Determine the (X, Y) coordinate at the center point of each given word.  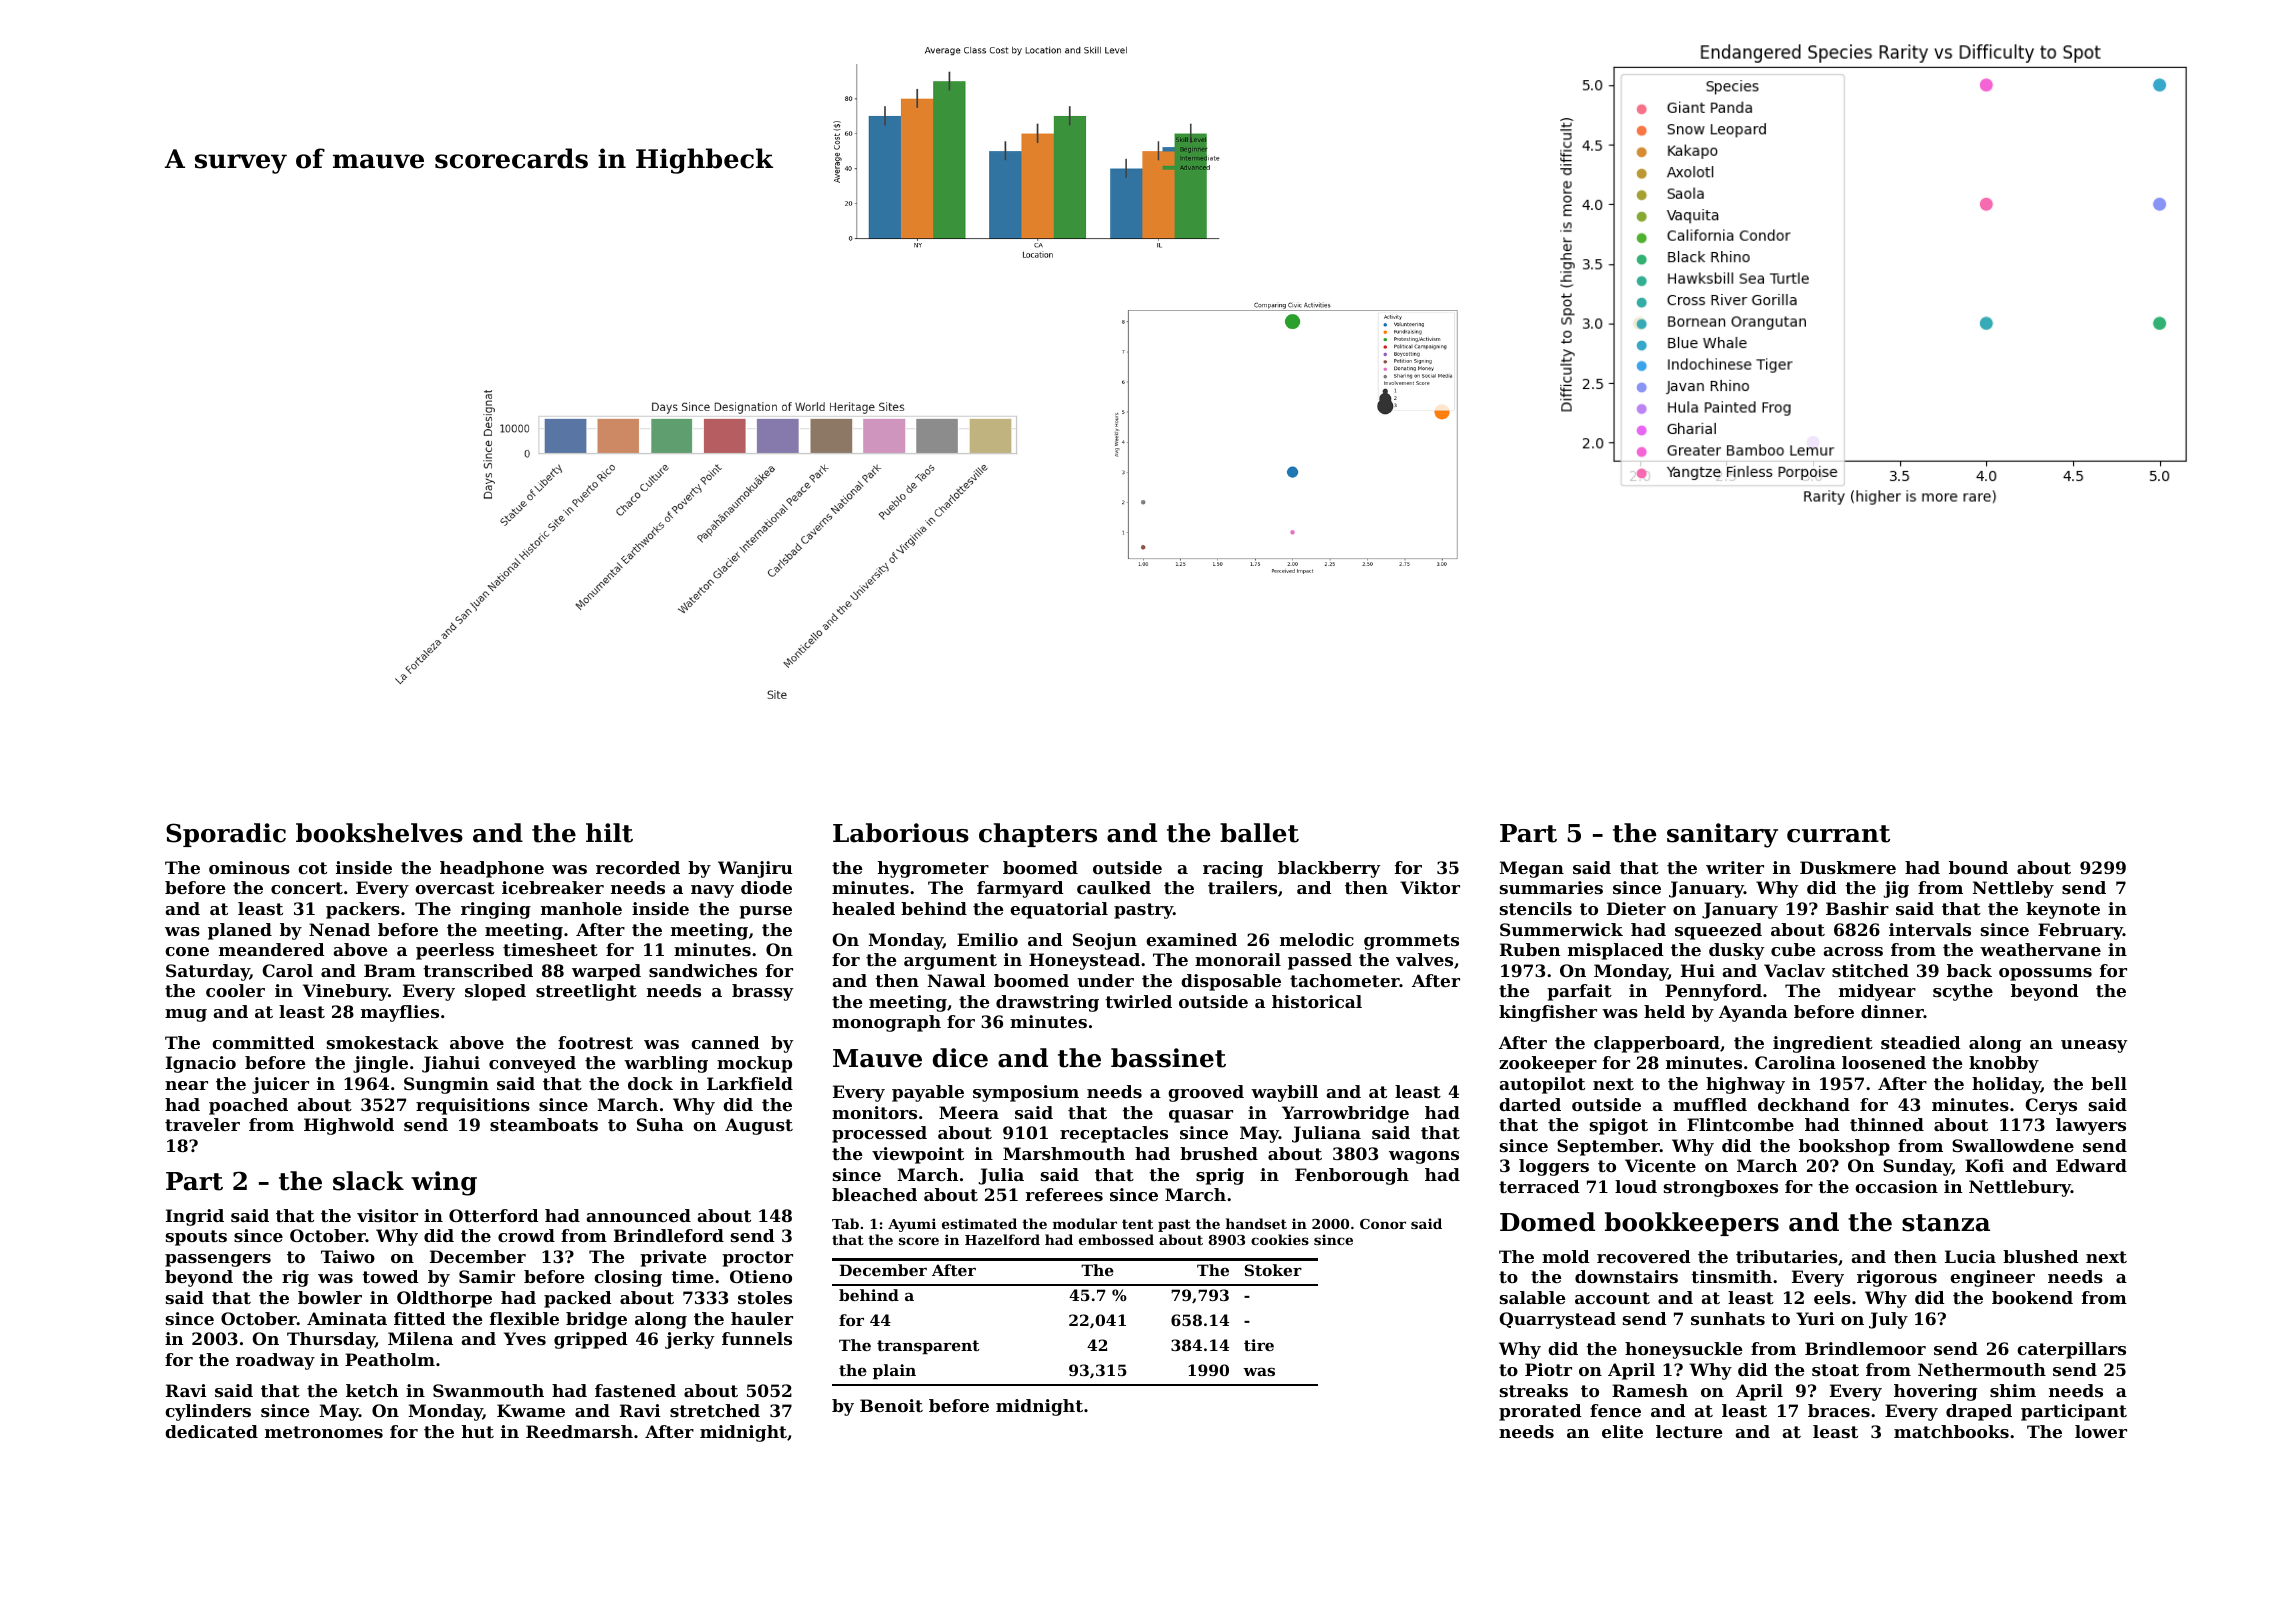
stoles (765, 1297)
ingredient (1823, 1044)
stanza (1946, 1223)
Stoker (1273, 1270)
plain (894, 1371)
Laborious (901, 833)
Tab (845, 1223)
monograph (886, 1023)
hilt (609, 833)
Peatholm (390, 1359)
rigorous (1897, 1278)
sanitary (1722, 835)
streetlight (586, 992)
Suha (660, 1124)
